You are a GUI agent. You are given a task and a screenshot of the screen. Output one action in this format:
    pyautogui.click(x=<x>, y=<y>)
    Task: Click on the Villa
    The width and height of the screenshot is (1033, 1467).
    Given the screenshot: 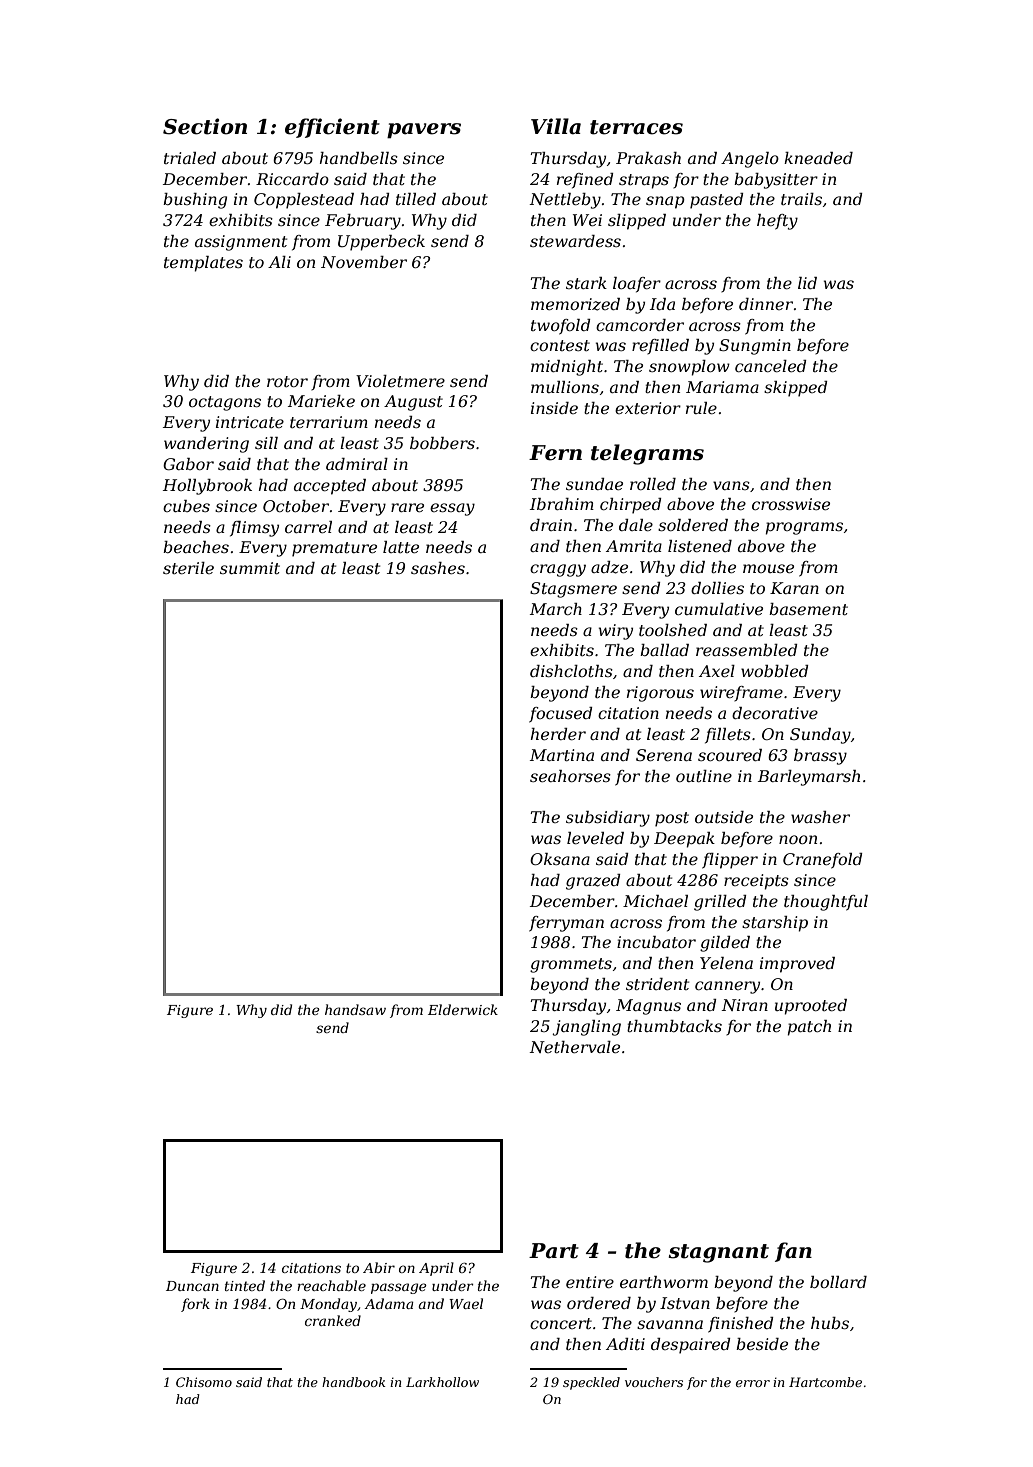 What is the action you would take?
    pyautogui.click(x=556, y=126)
